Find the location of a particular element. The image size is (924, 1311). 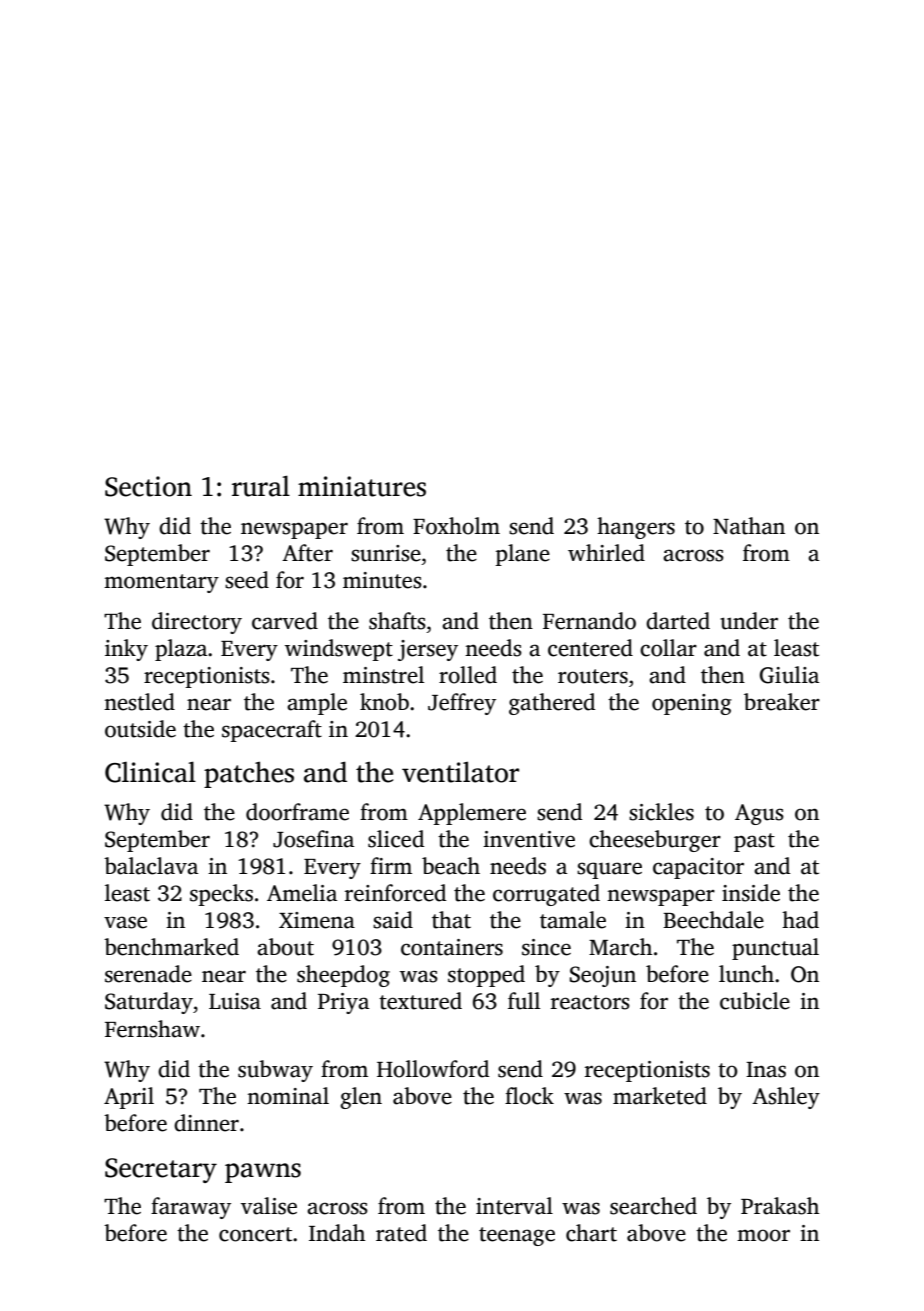

under is located at coordinates (749, 621).
